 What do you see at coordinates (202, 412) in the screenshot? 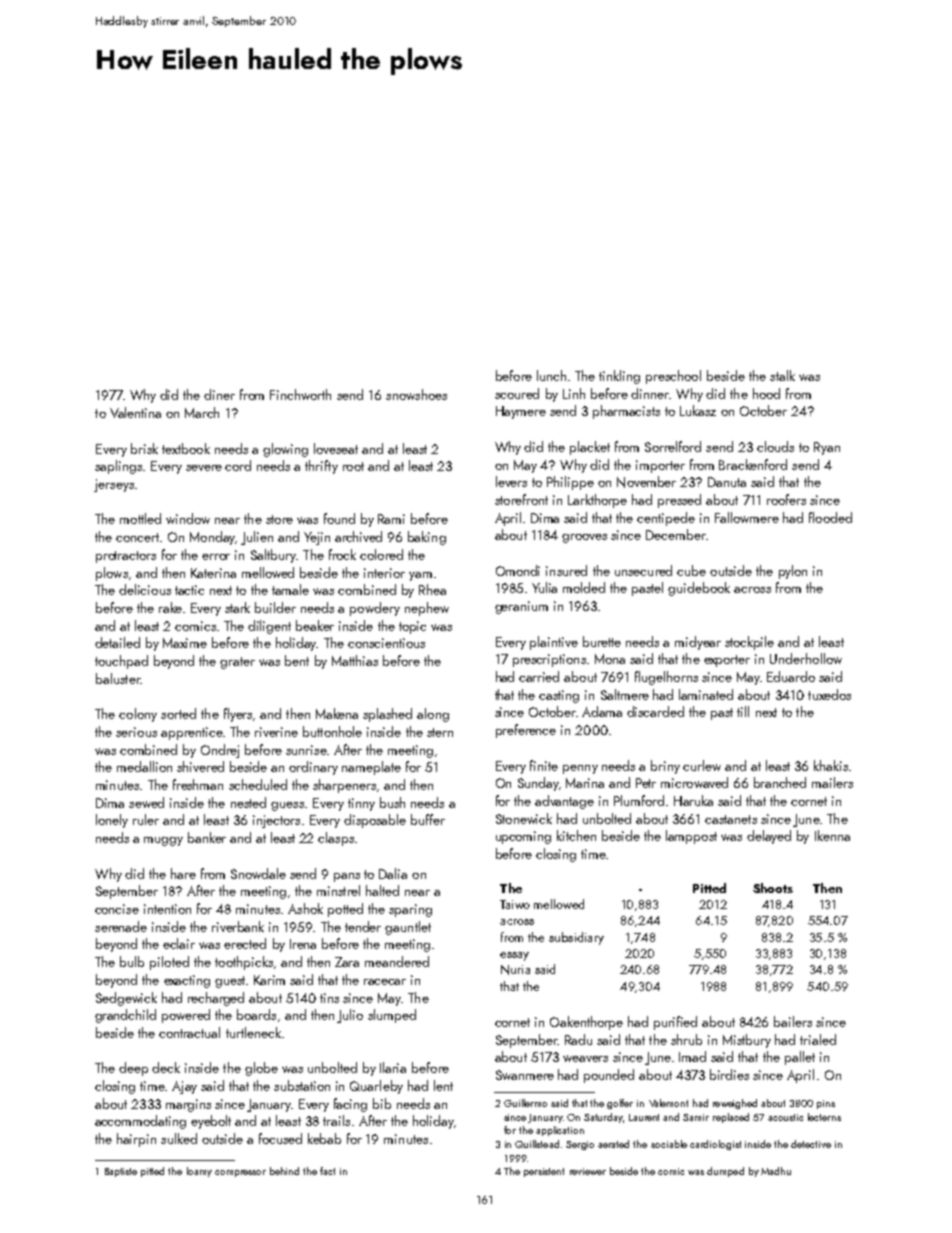
I see `March` at bounding box center [202, 412].
